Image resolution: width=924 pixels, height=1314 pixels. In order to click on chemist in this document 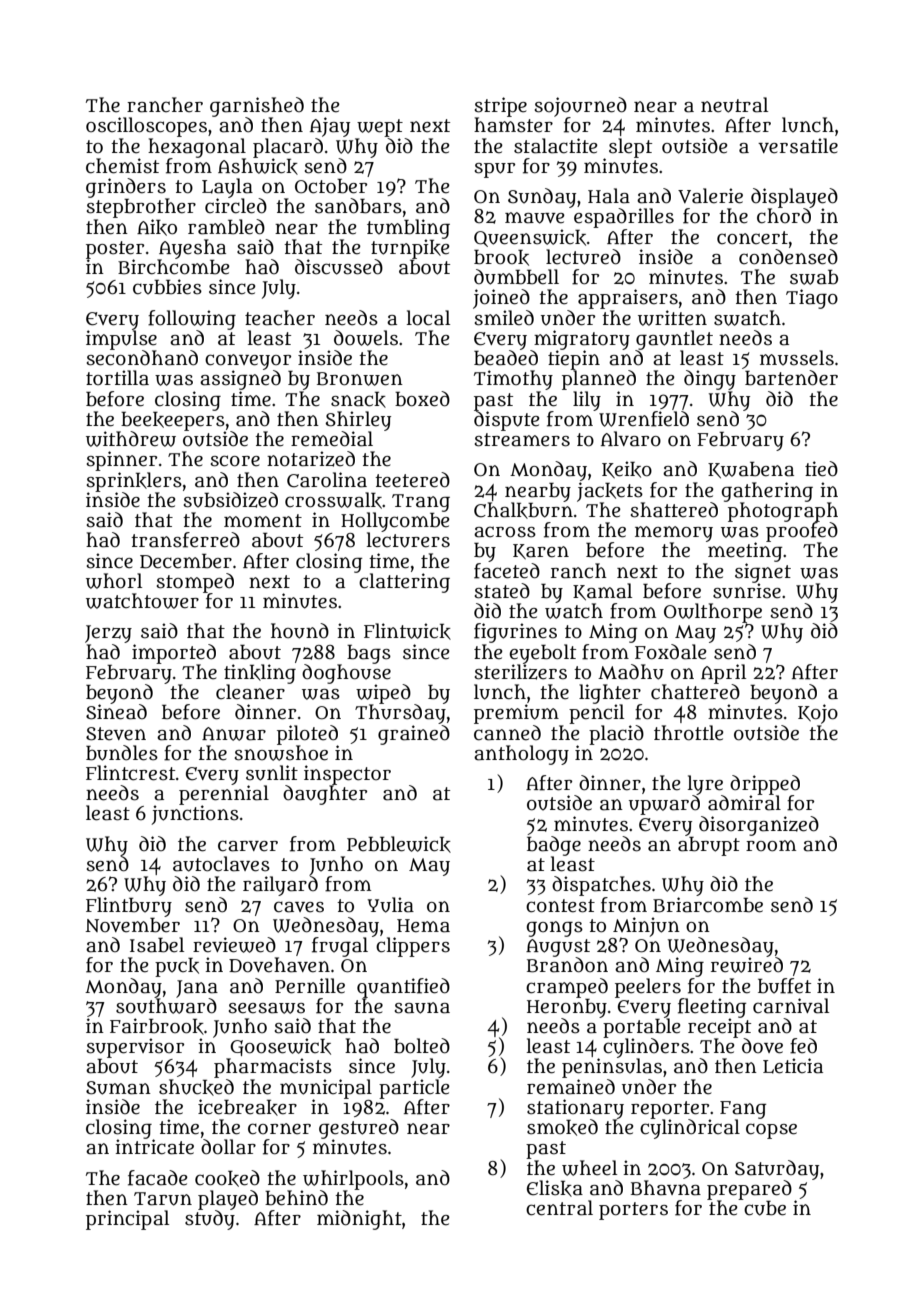, I will do `click(122, 166)`.
